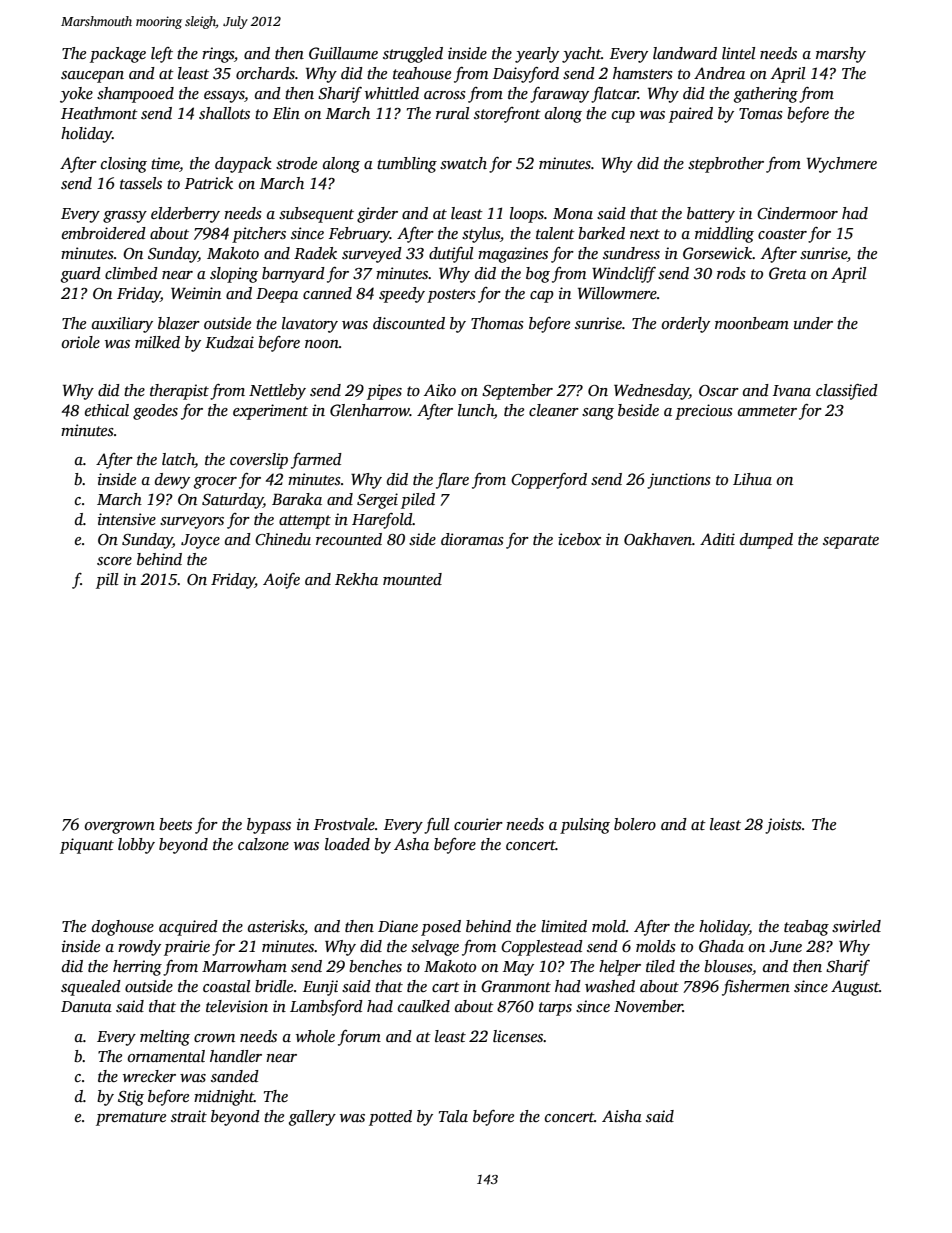  What do you see at coordinates (478, 824) in the screenshot?
I see `courier` at bounding box center [478, 824].
